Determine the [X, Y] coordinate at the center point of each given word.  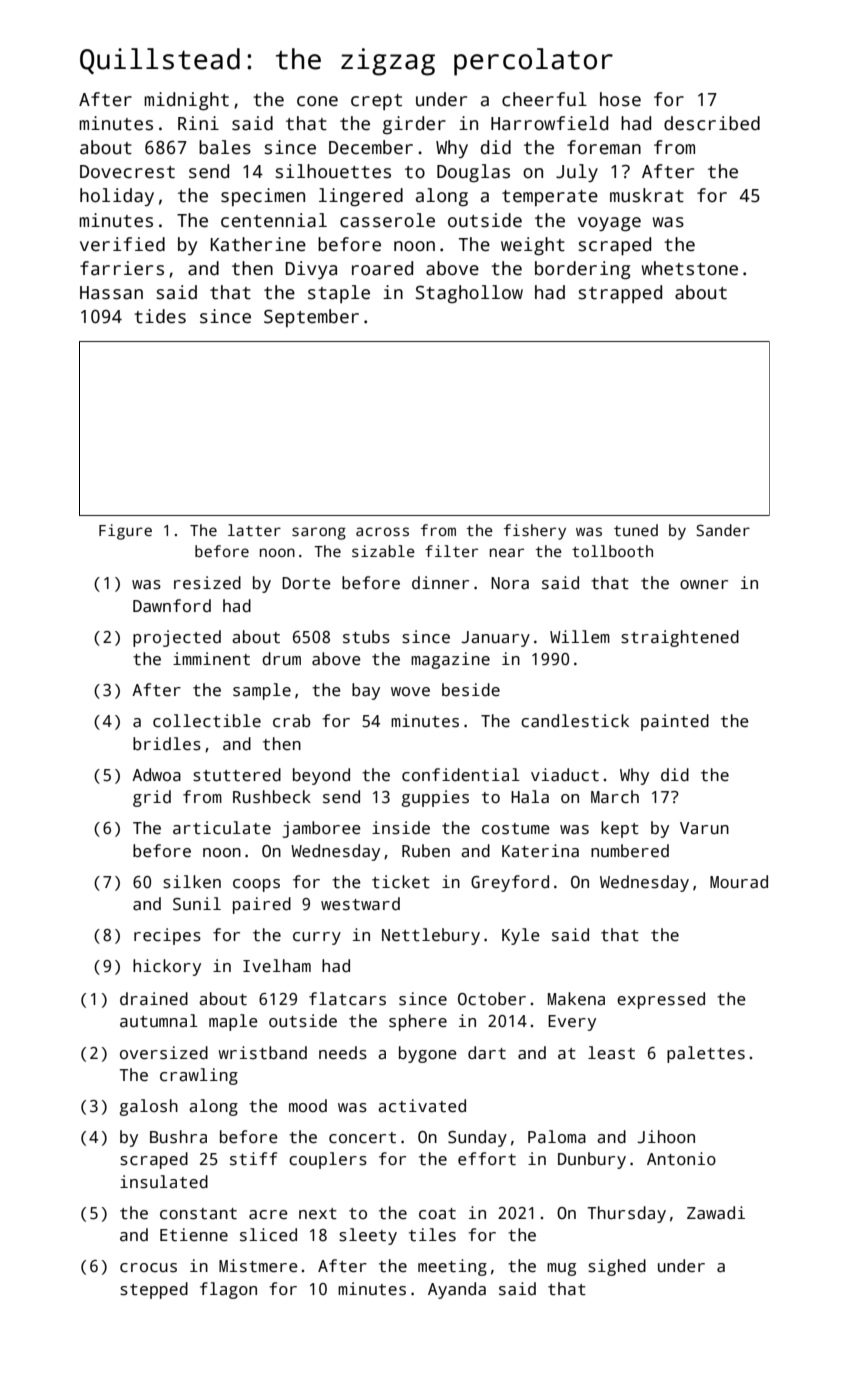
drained [154, 999]
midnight [186, 101]
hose [620, 99]
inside [401, 828]
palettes [706, 1054]
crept [376, 102]
